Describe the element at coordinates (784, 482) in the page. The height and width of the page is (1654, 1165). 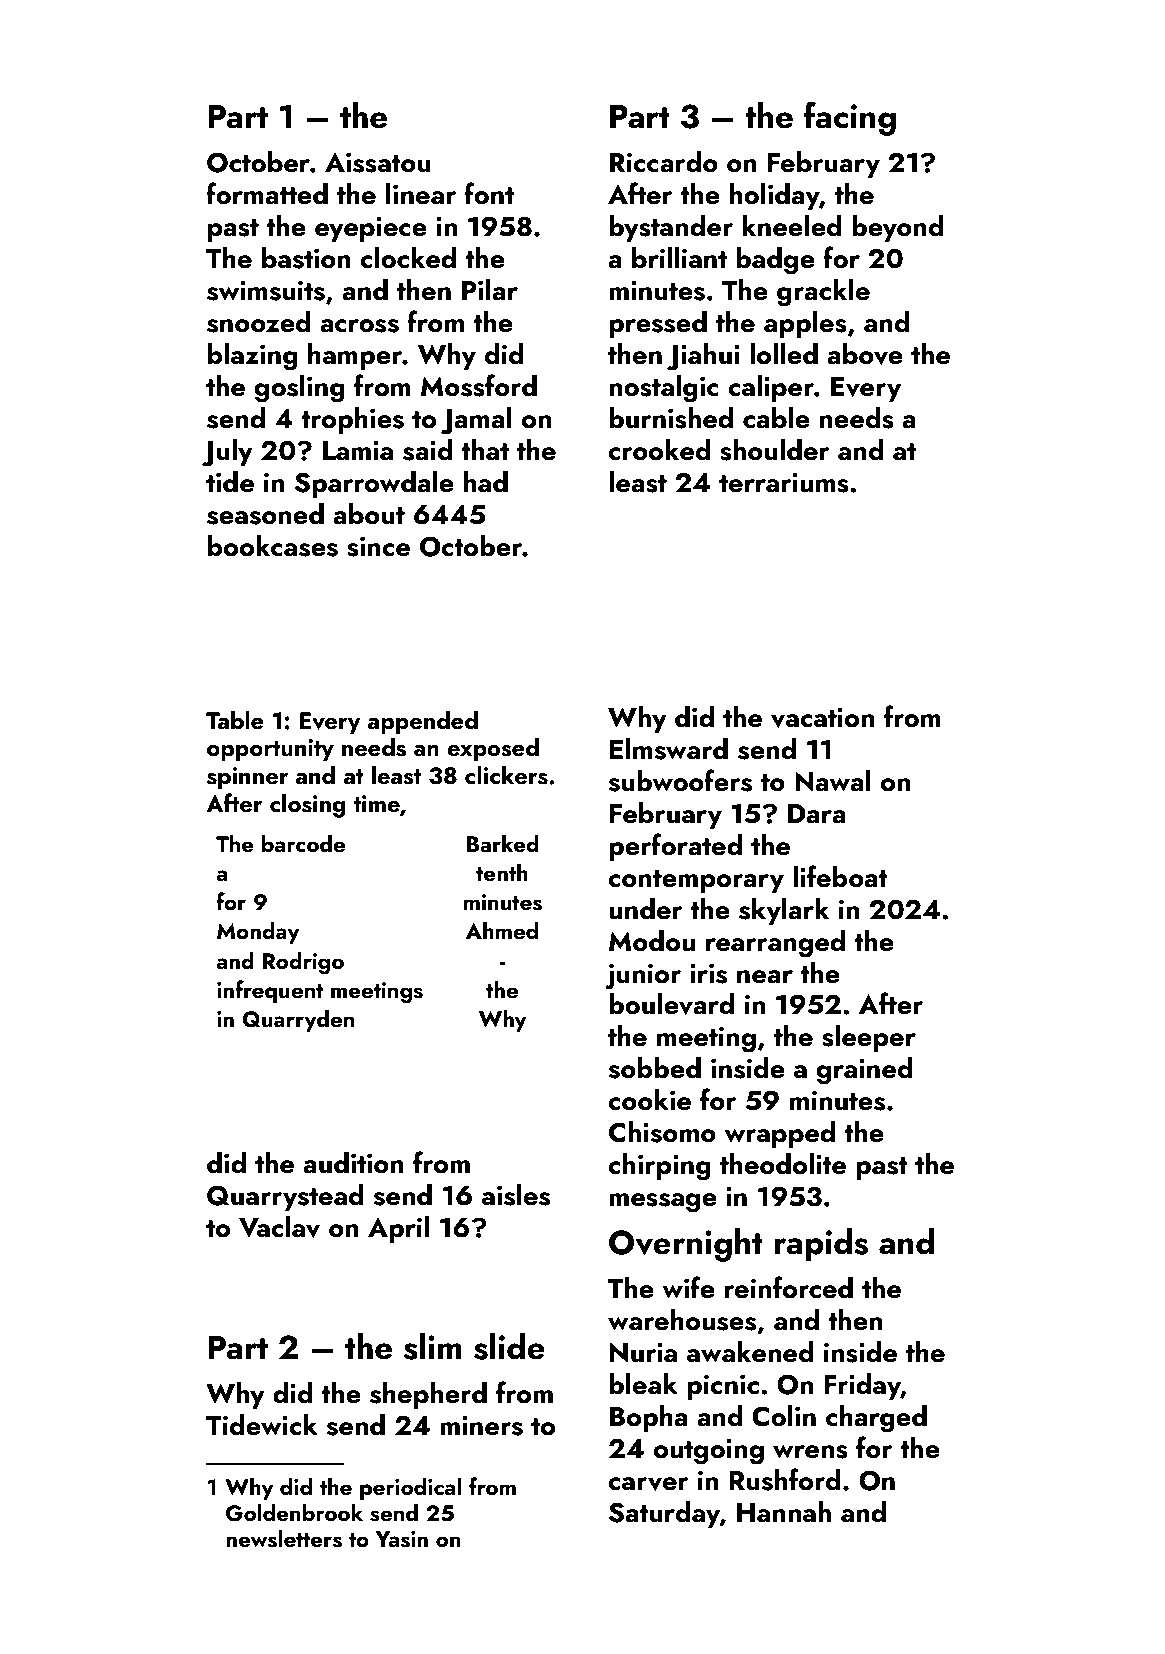
I see `terrariums` at that location.
